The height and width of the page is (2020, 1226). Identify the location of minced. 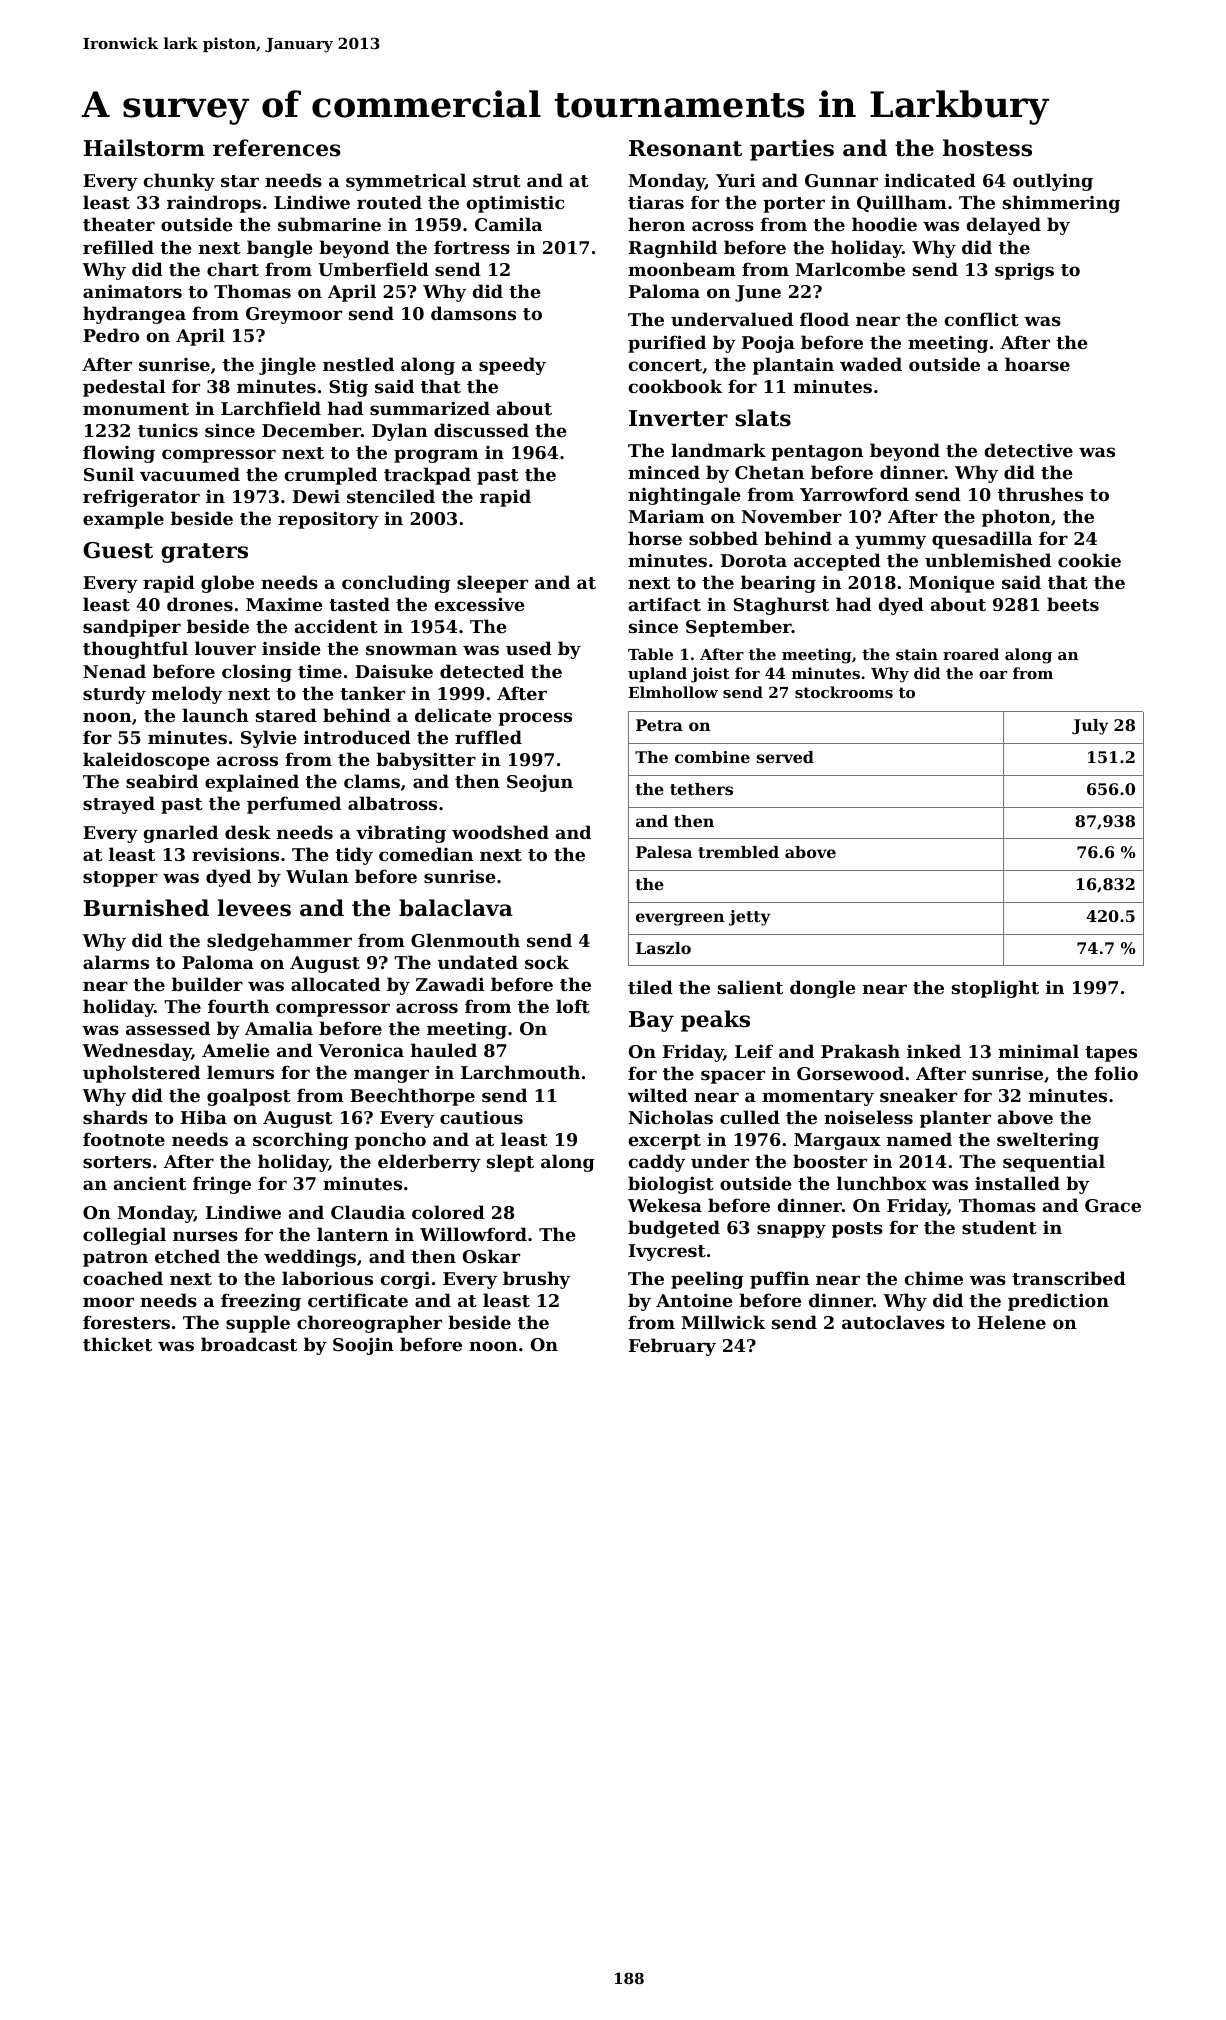
(664, 472).
